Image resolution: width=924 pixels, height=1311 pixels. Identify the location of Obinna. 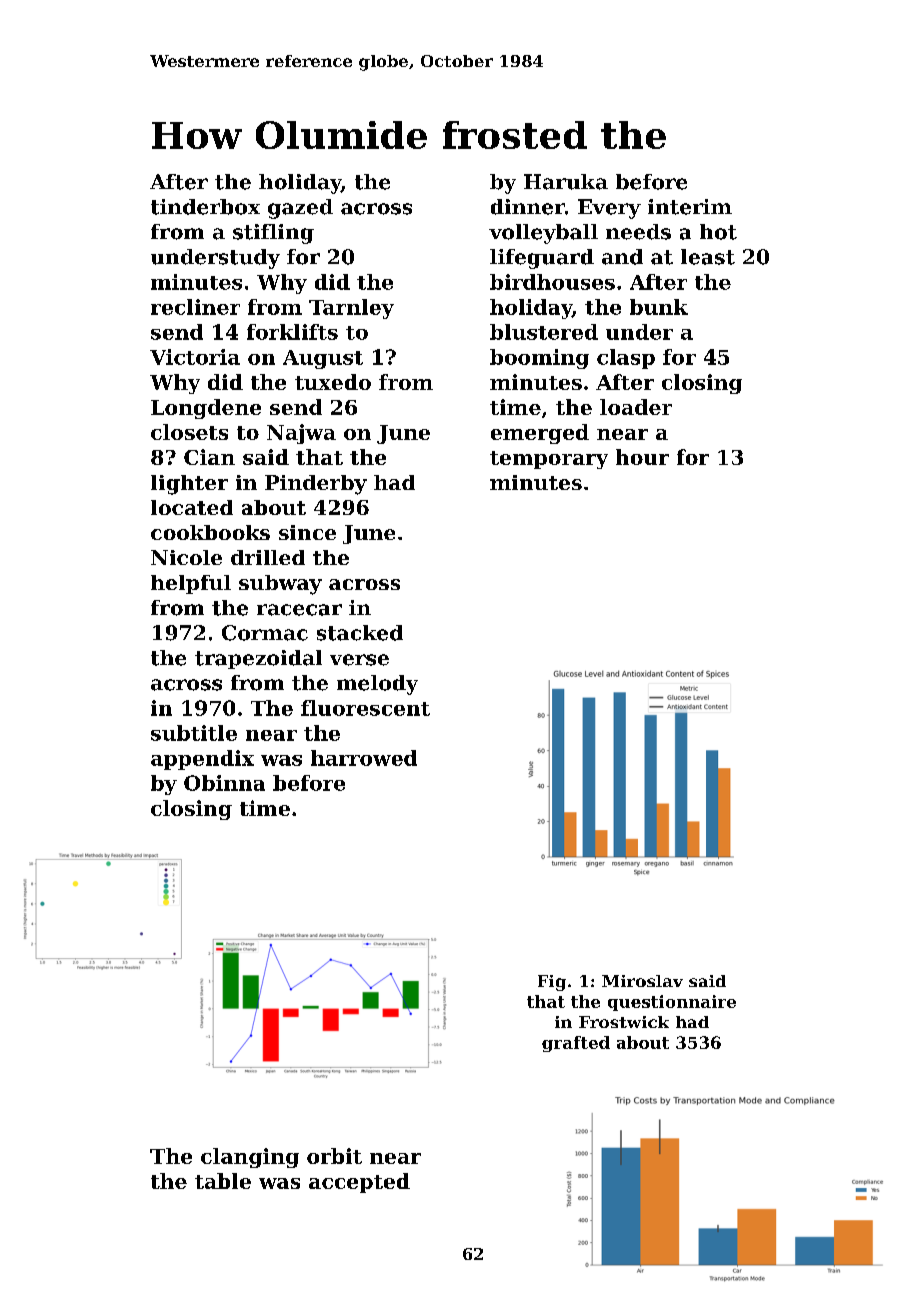
(224, 783).
